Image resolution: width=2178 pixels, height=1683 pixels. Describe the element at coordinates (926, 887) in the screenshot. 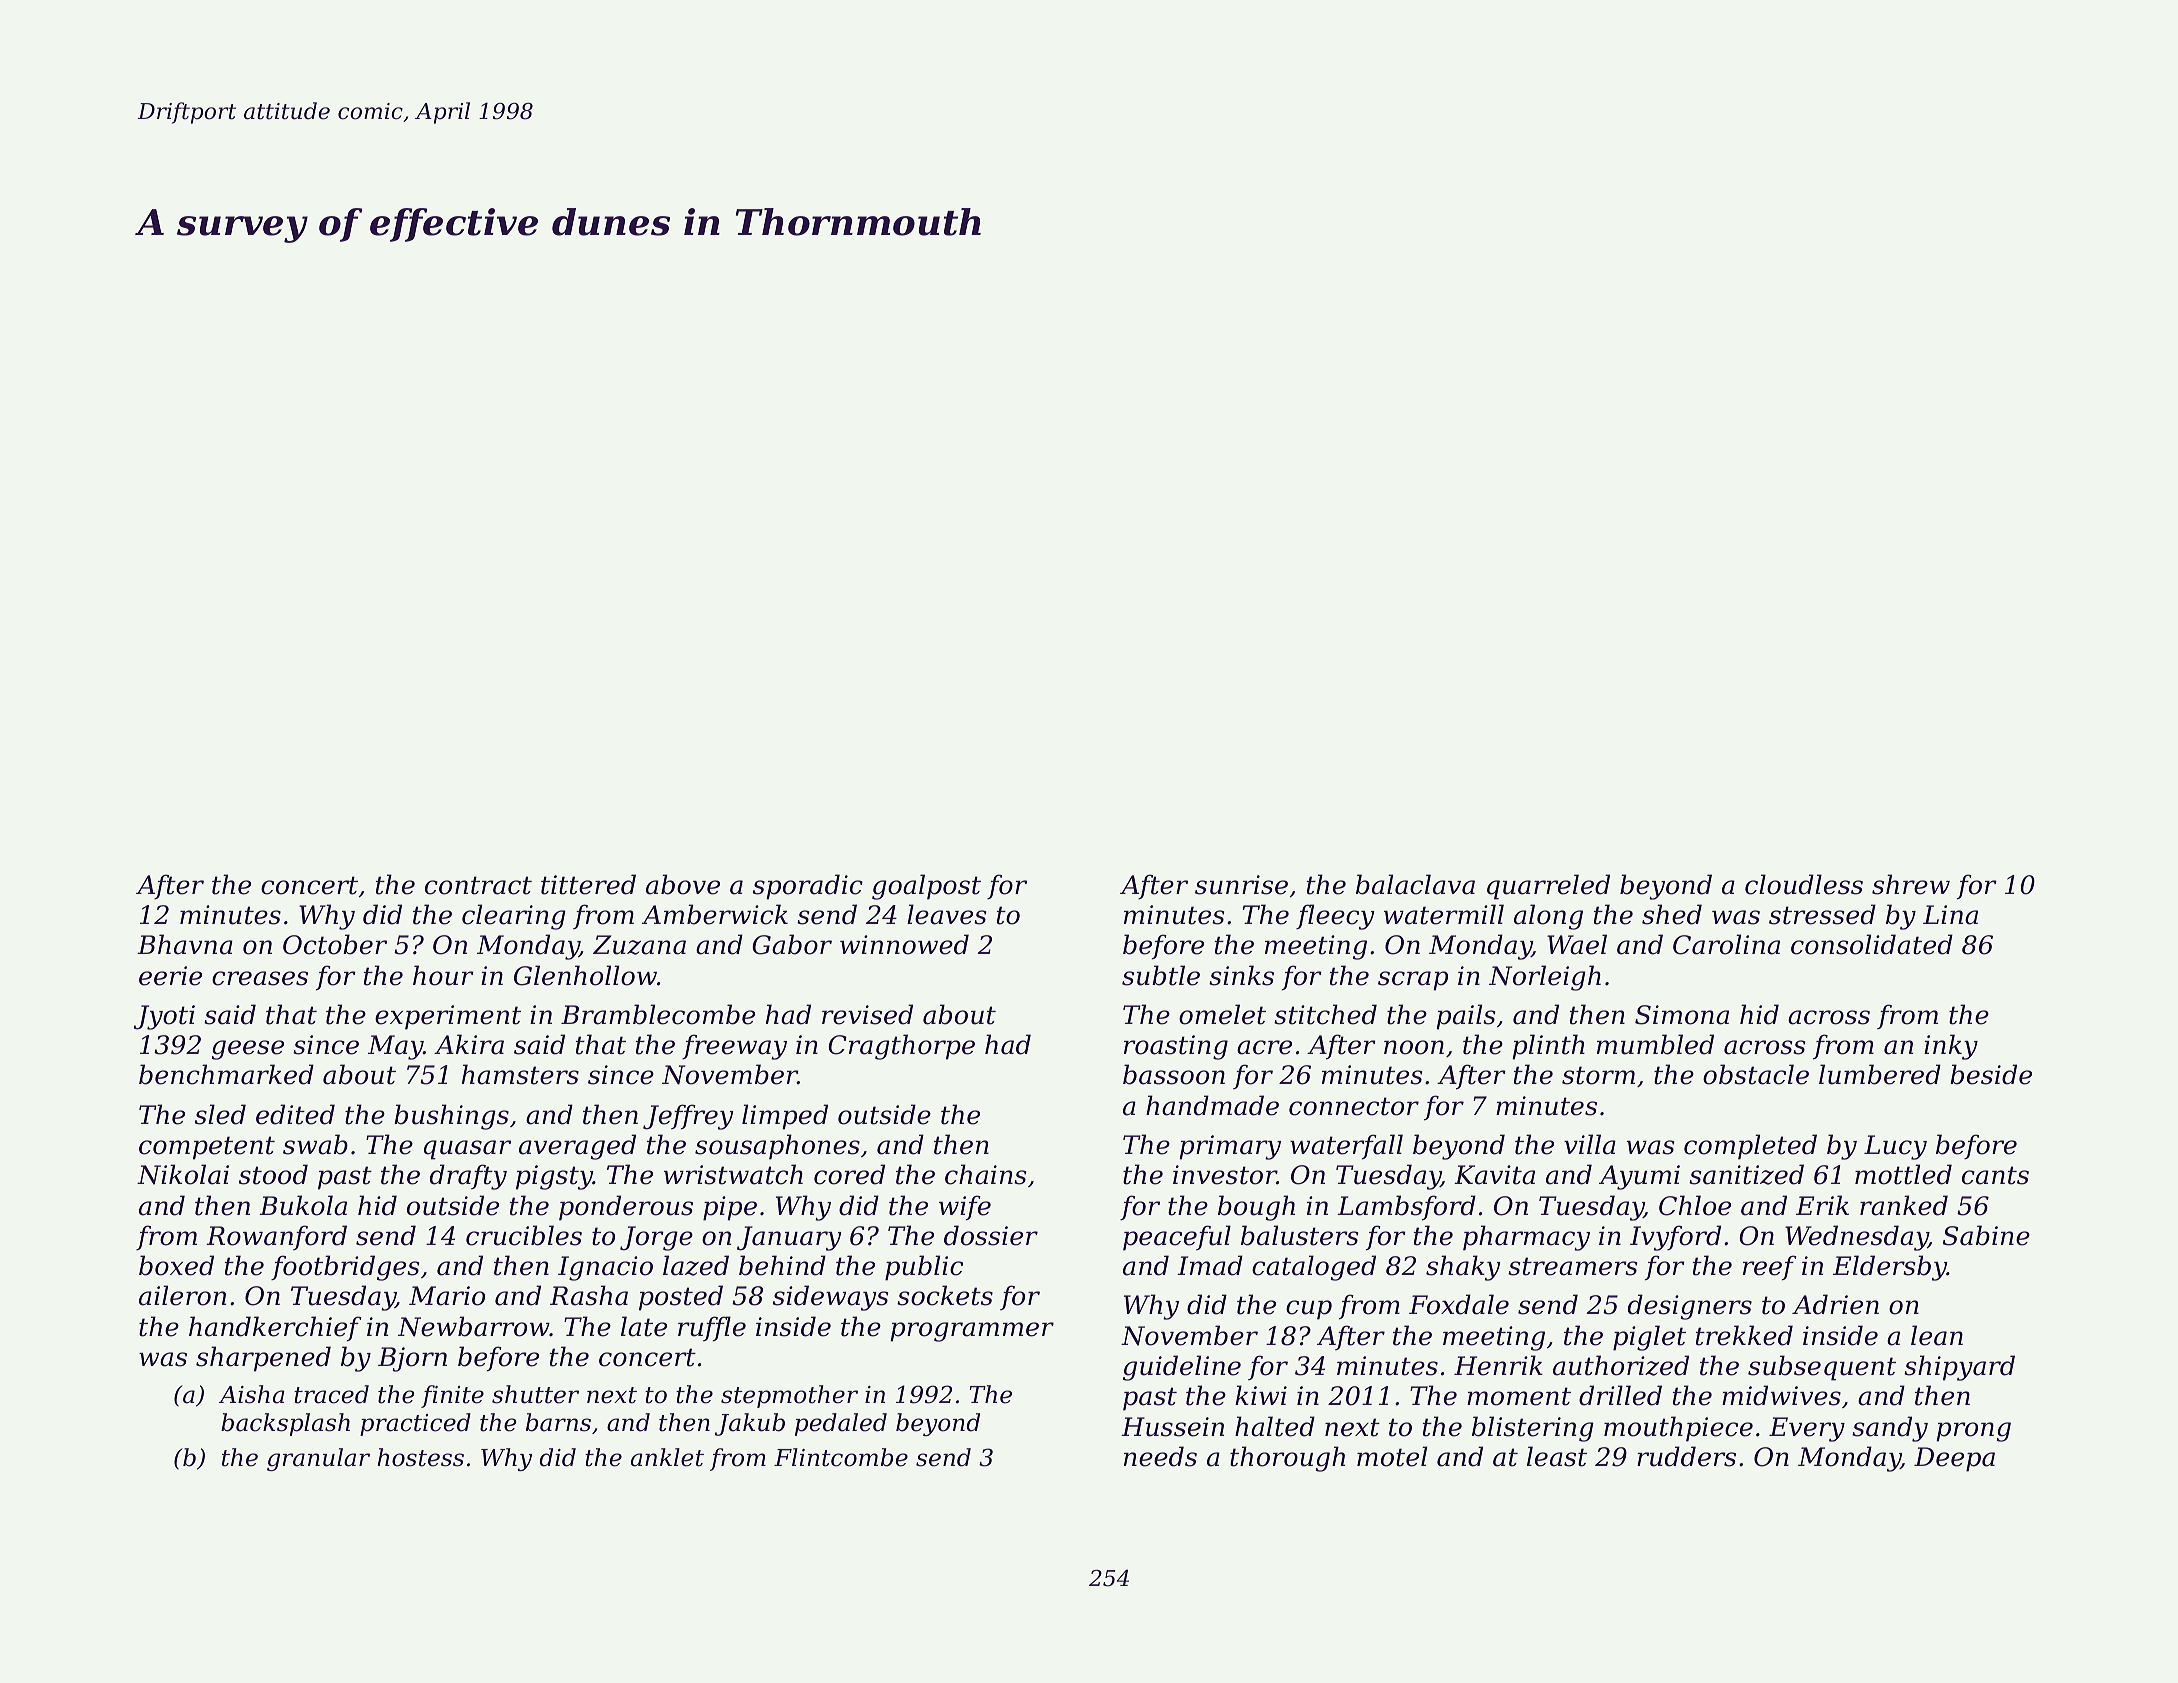

I see `goalpost` at that location.
